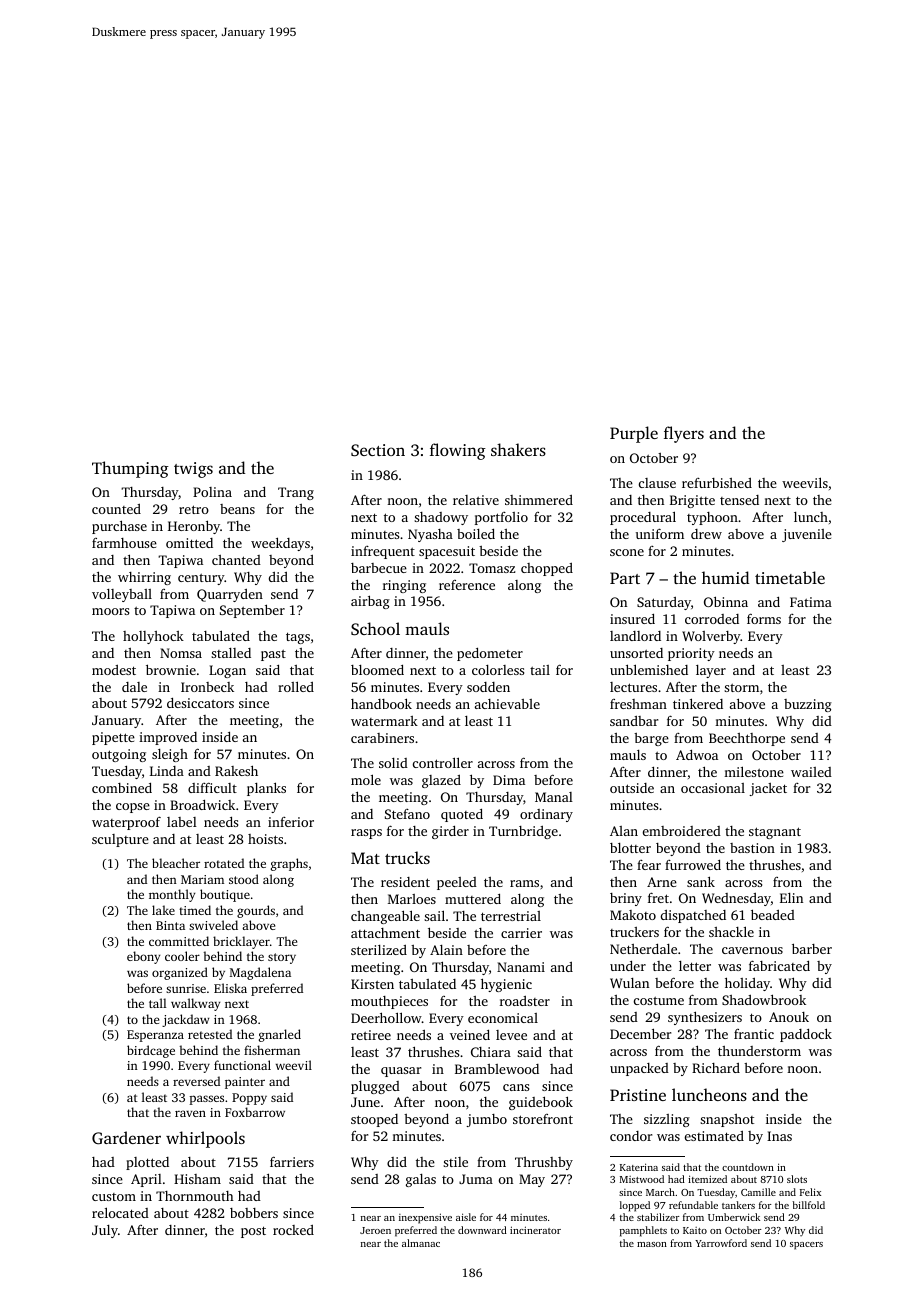 The height and width of the screenshot is (1308, 924). What do you see at coordinates (507, 704) in the screenshot?
I see `achievable` at bounding box center [507, 704].
